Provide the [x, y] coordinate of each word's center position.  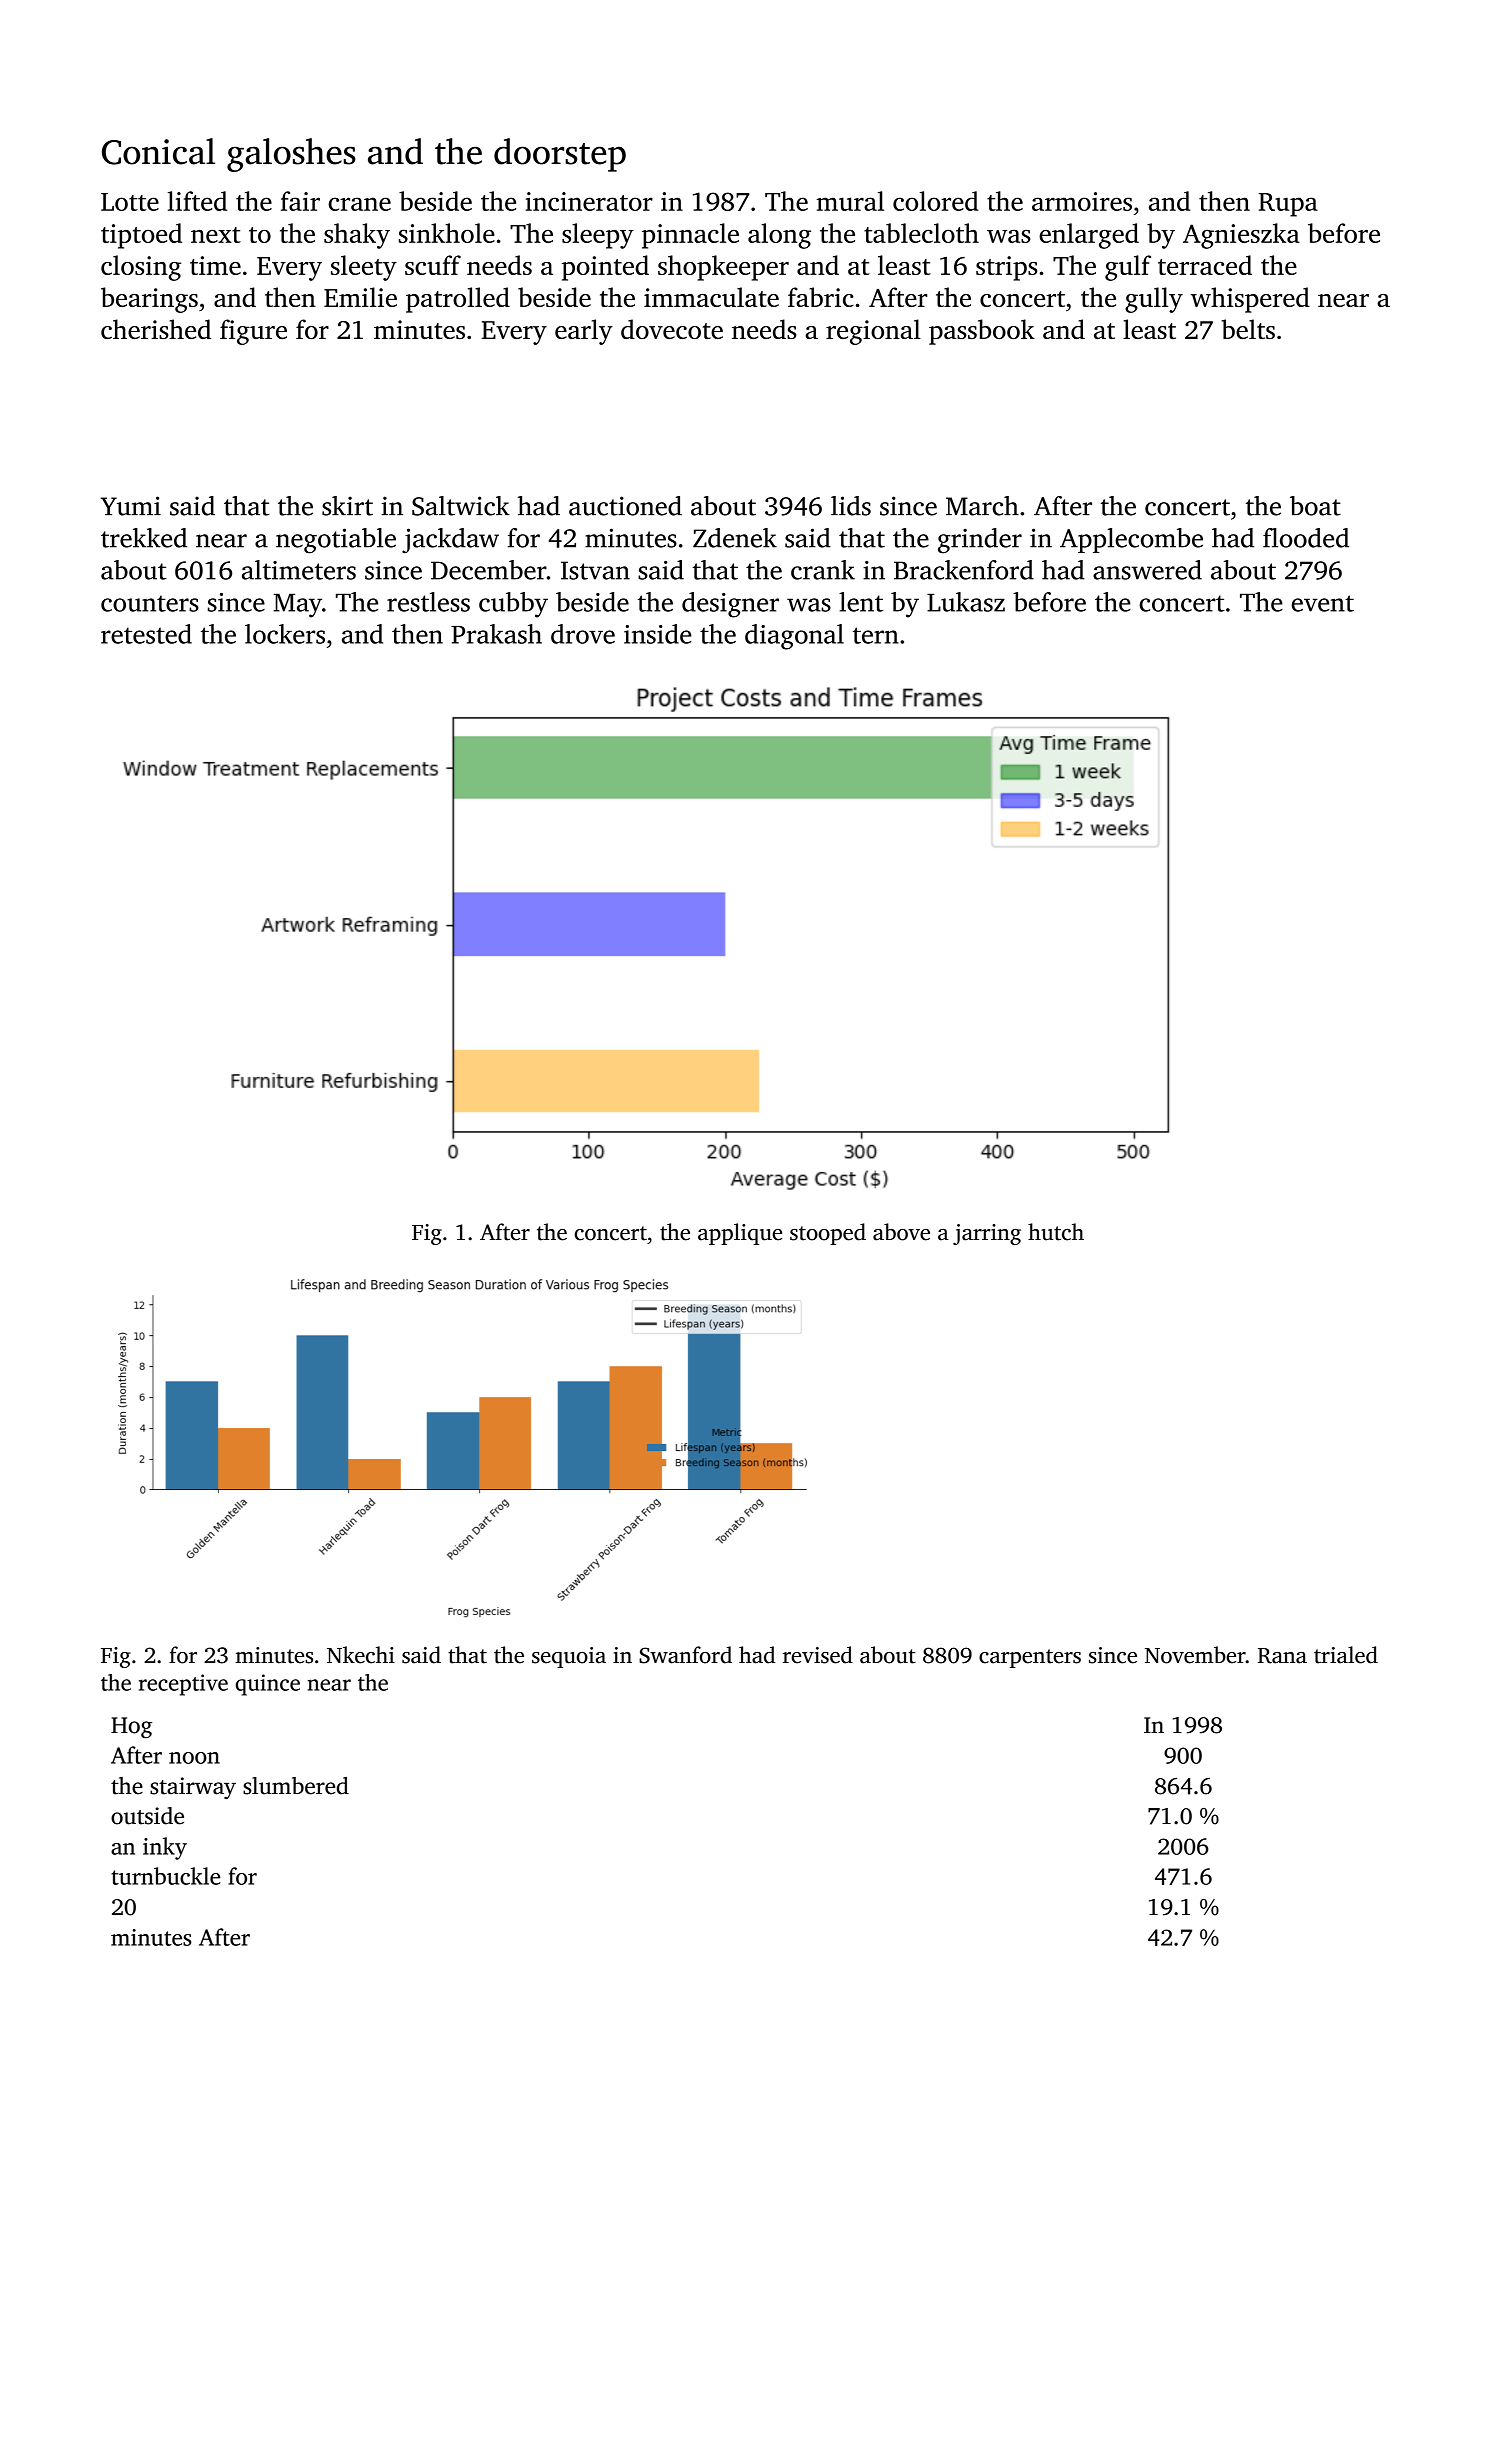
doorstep [560, 155]
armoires [1082, 201]
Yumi [131, 506]
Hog [131, 1727]
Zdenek [735, 538]
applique [740, 1234]
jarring [987, 1234]
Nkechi [361, 1655]
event [1323, 603]
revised [818, 1655]
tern [876, 635]
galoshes [291, 155]
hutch [1056, 1232]
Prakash [496, 634]
